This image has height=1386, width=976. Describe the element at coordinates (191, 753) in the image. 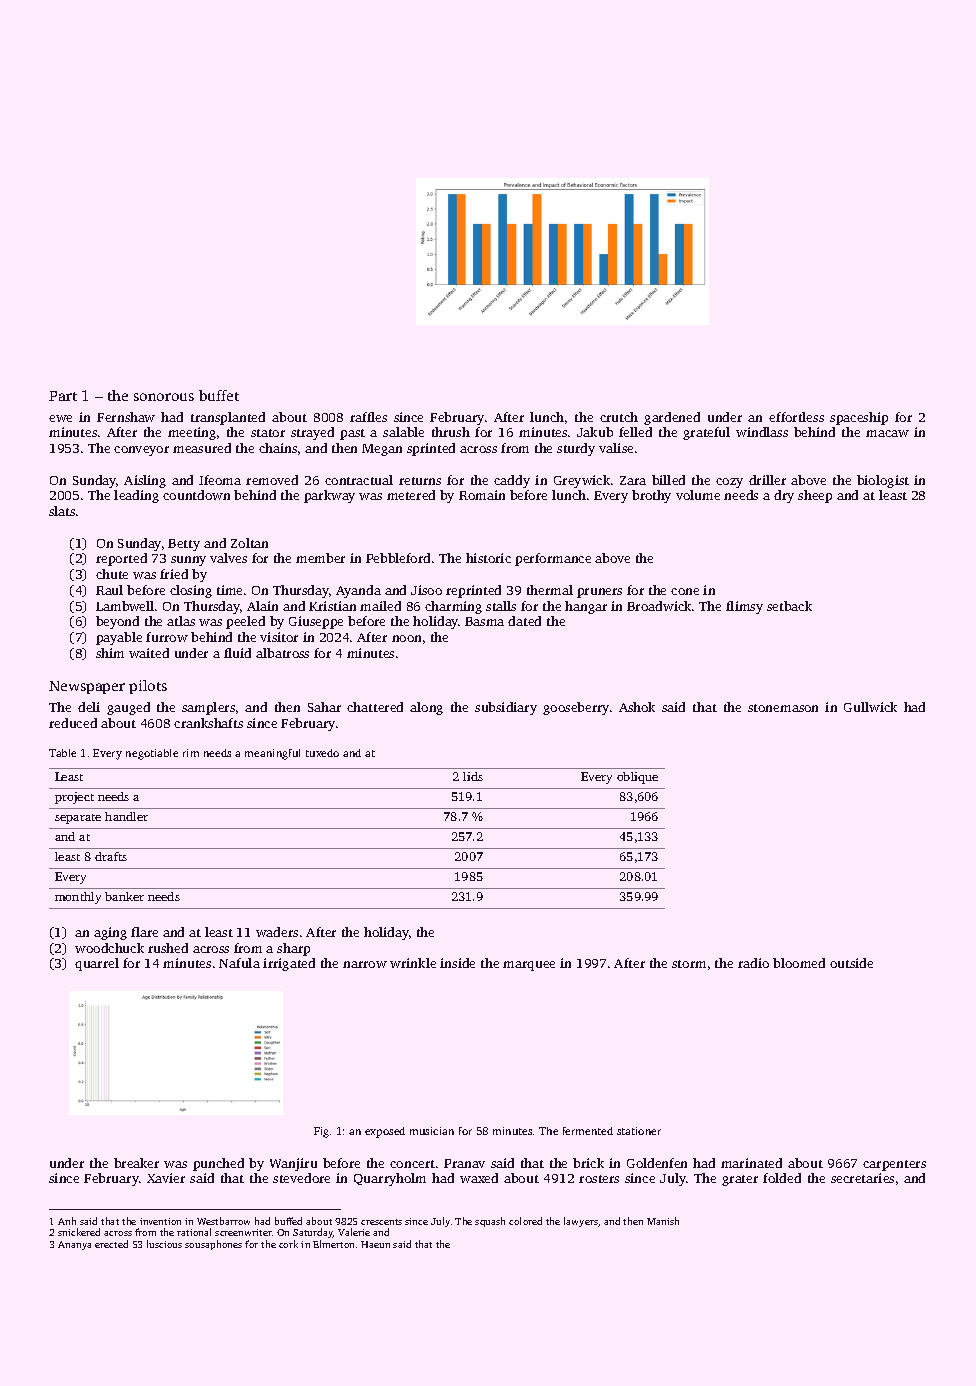

I see `rim` at that location.
